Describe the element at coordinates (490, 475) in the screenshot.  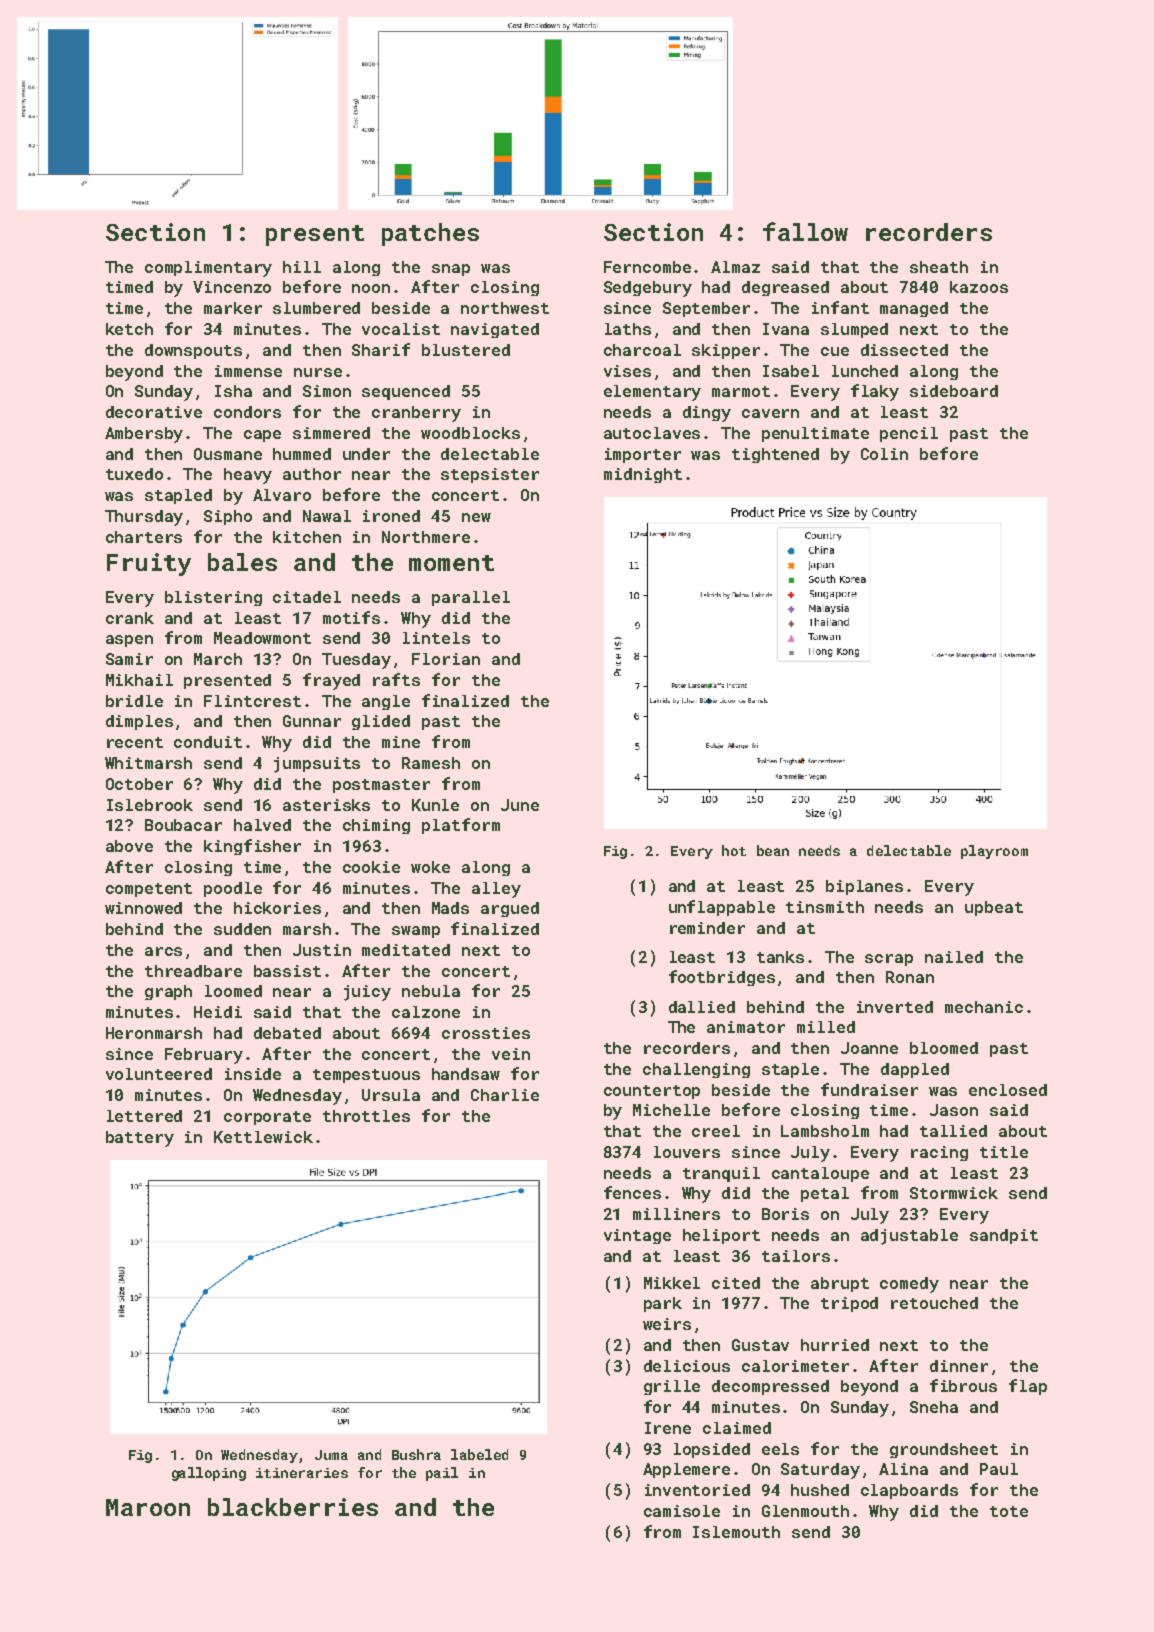
I see `stepsister` at that location.
